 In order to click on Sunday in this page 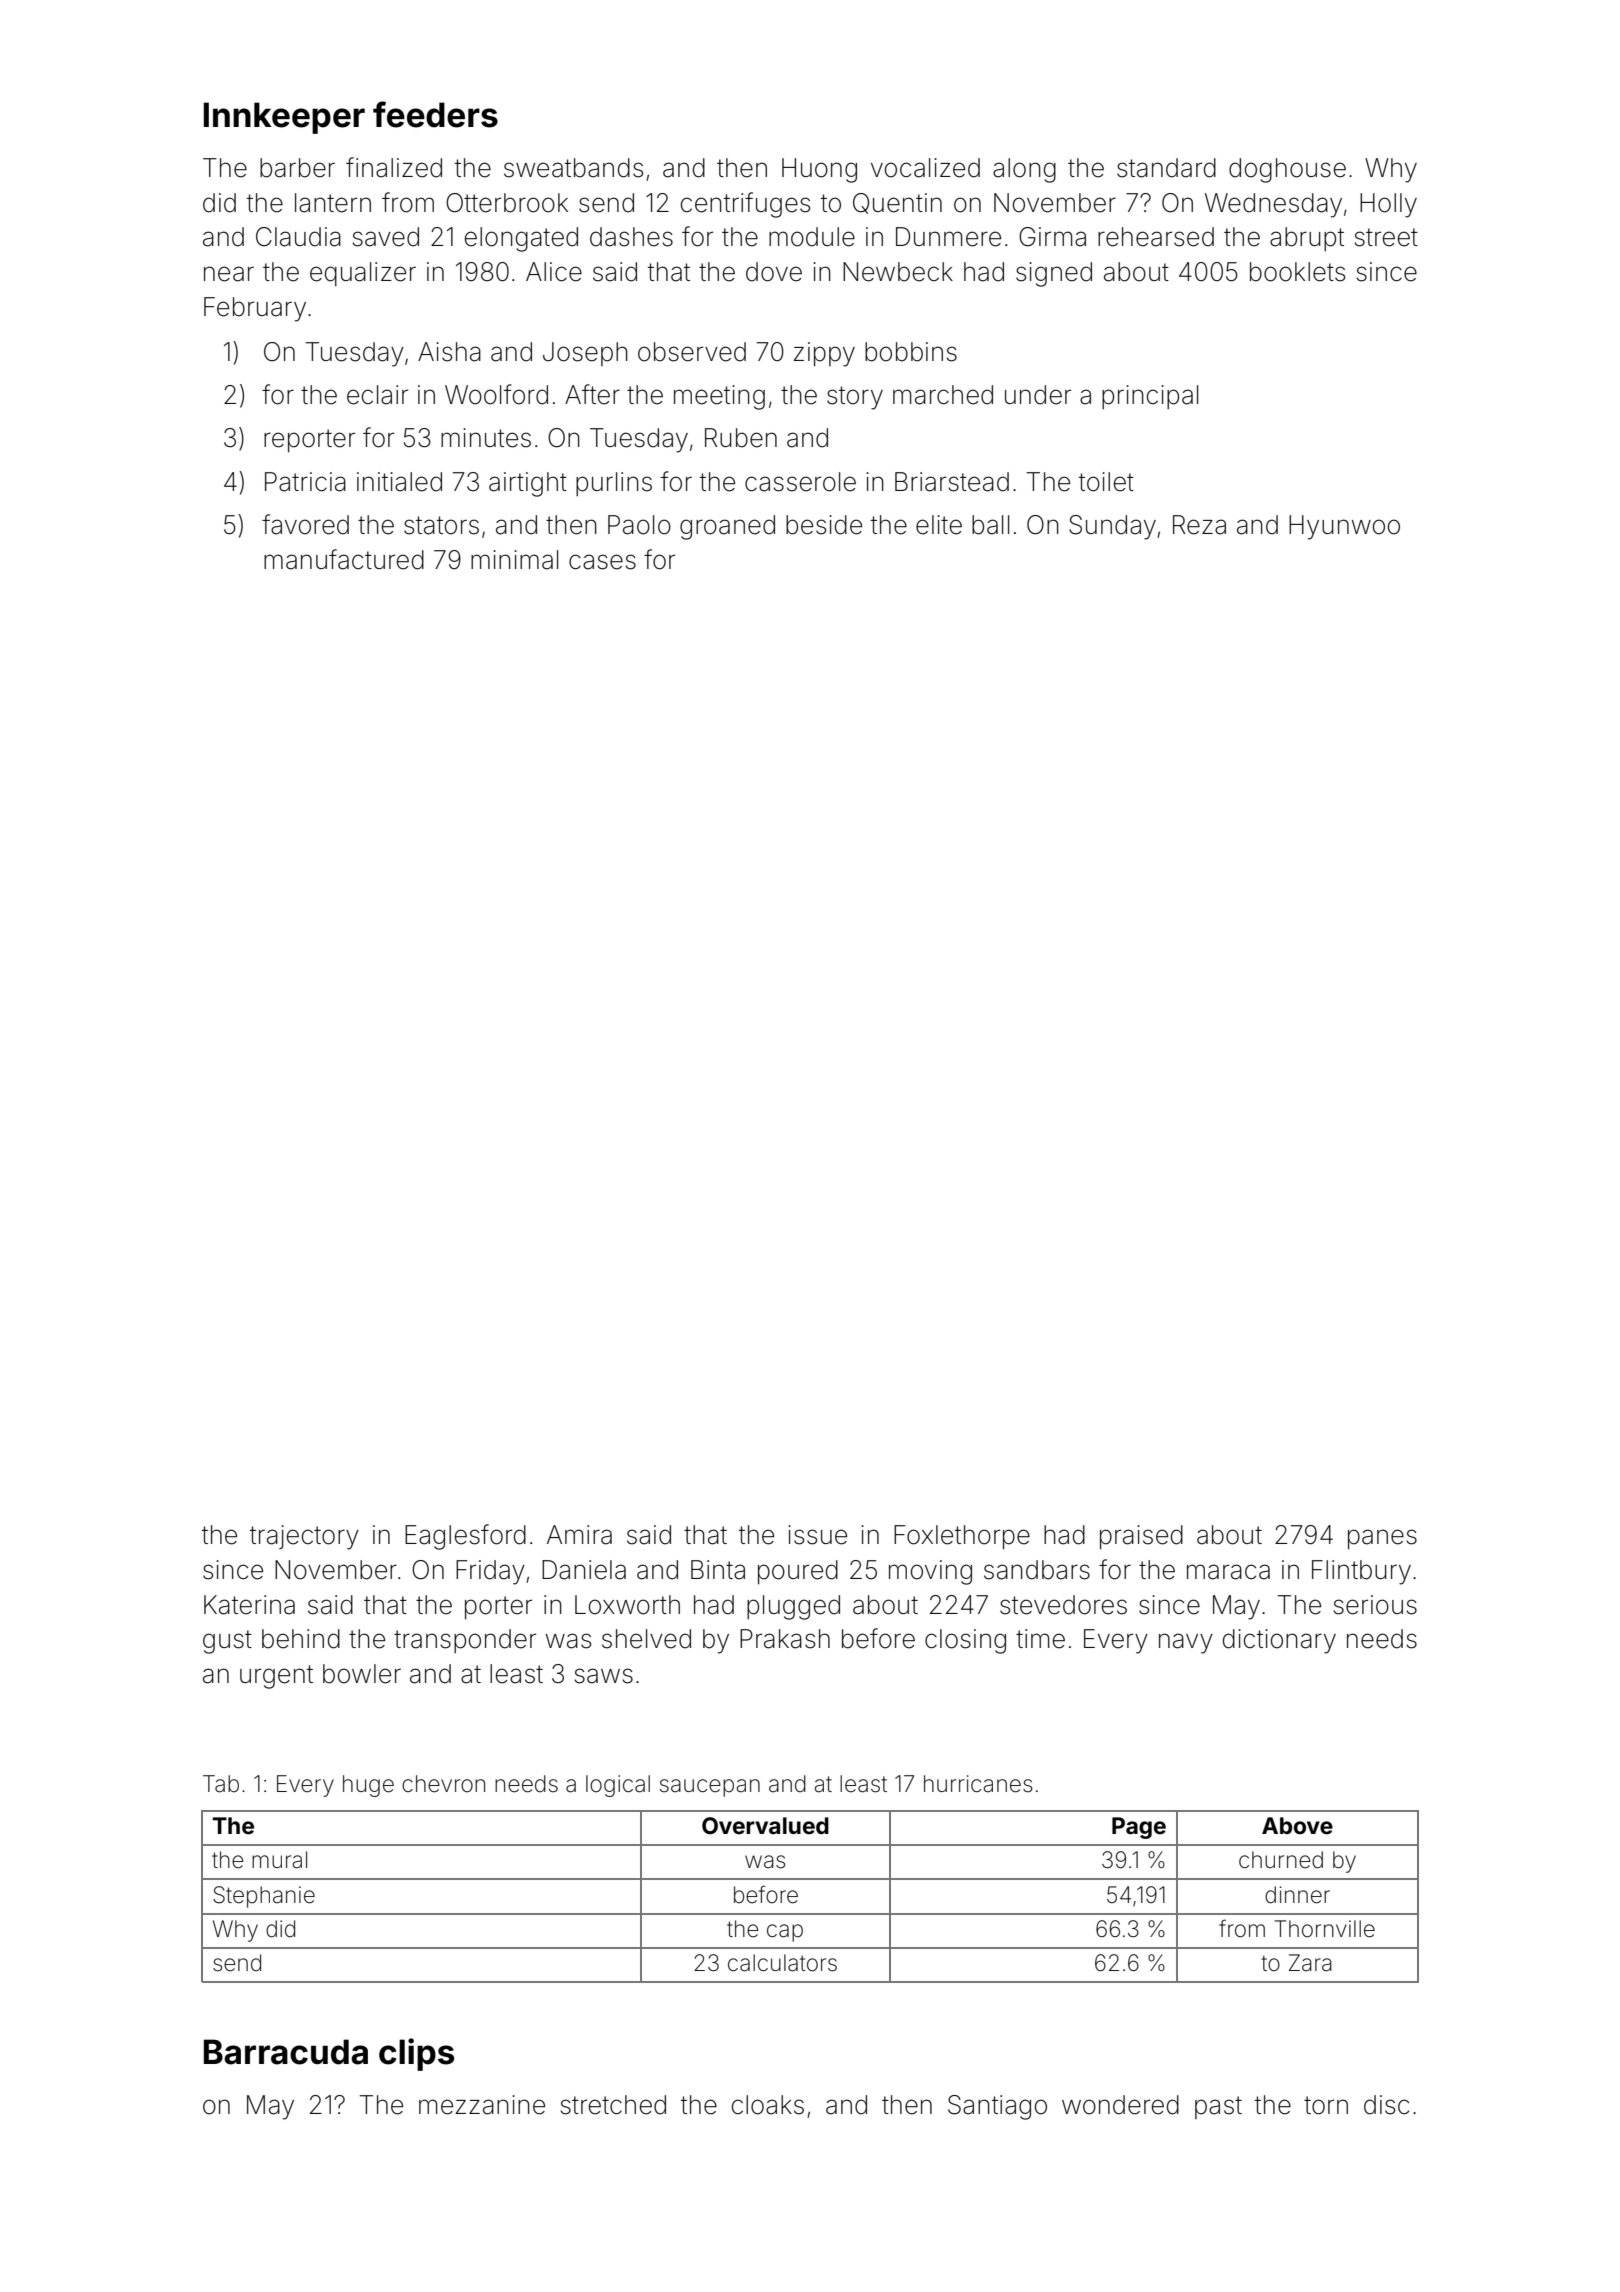, I will do `click(1112, 527)`.
